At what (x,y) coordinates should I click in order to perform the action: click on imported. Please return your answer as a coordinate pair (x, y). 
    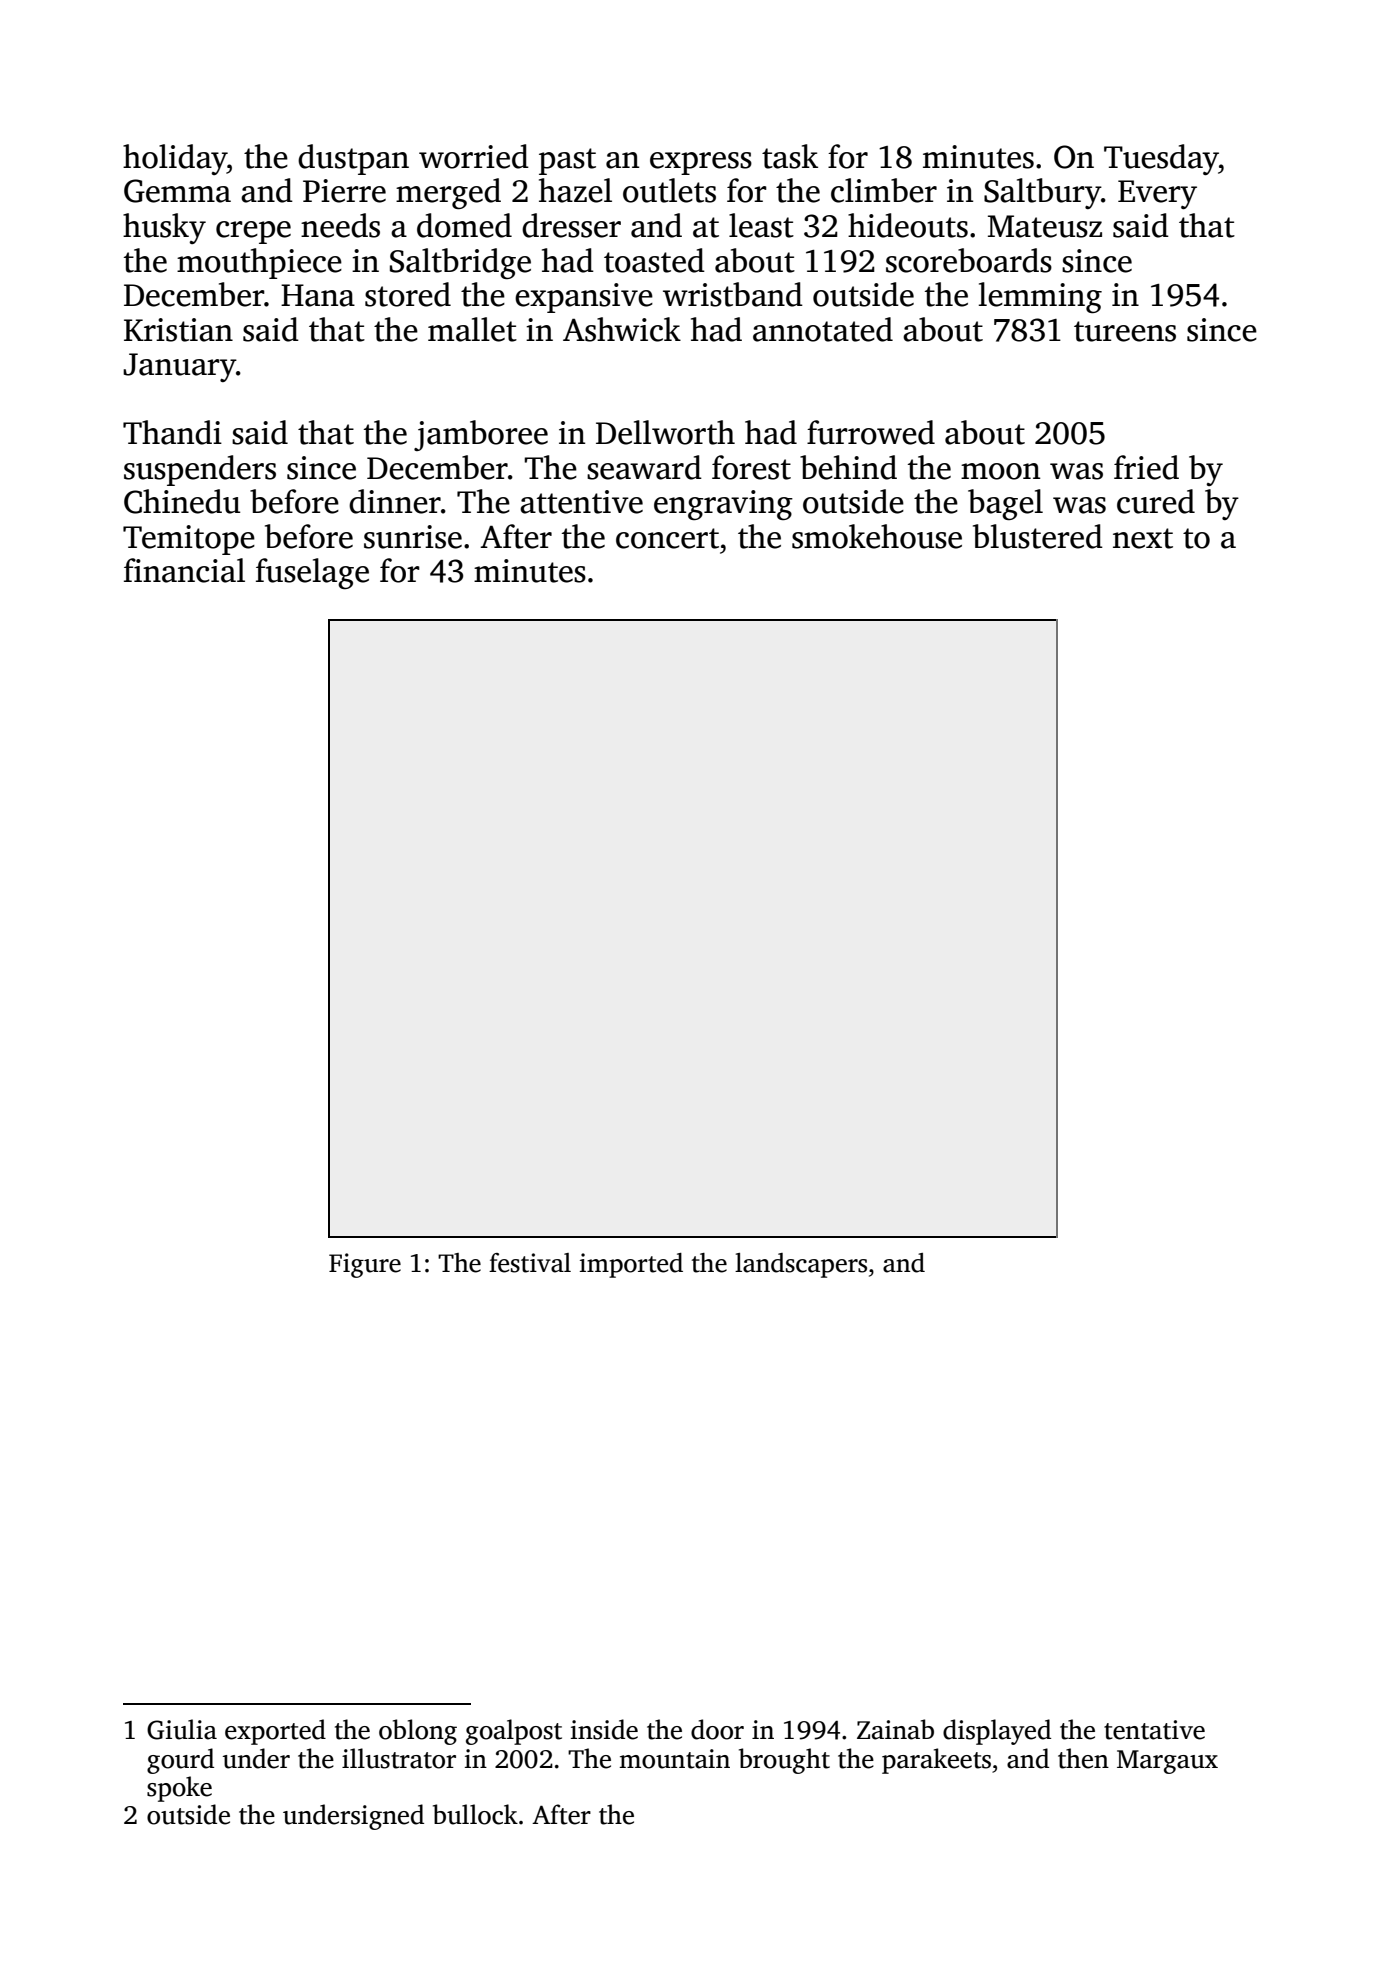
    Looking at the image, I should click on (631, 1265).
